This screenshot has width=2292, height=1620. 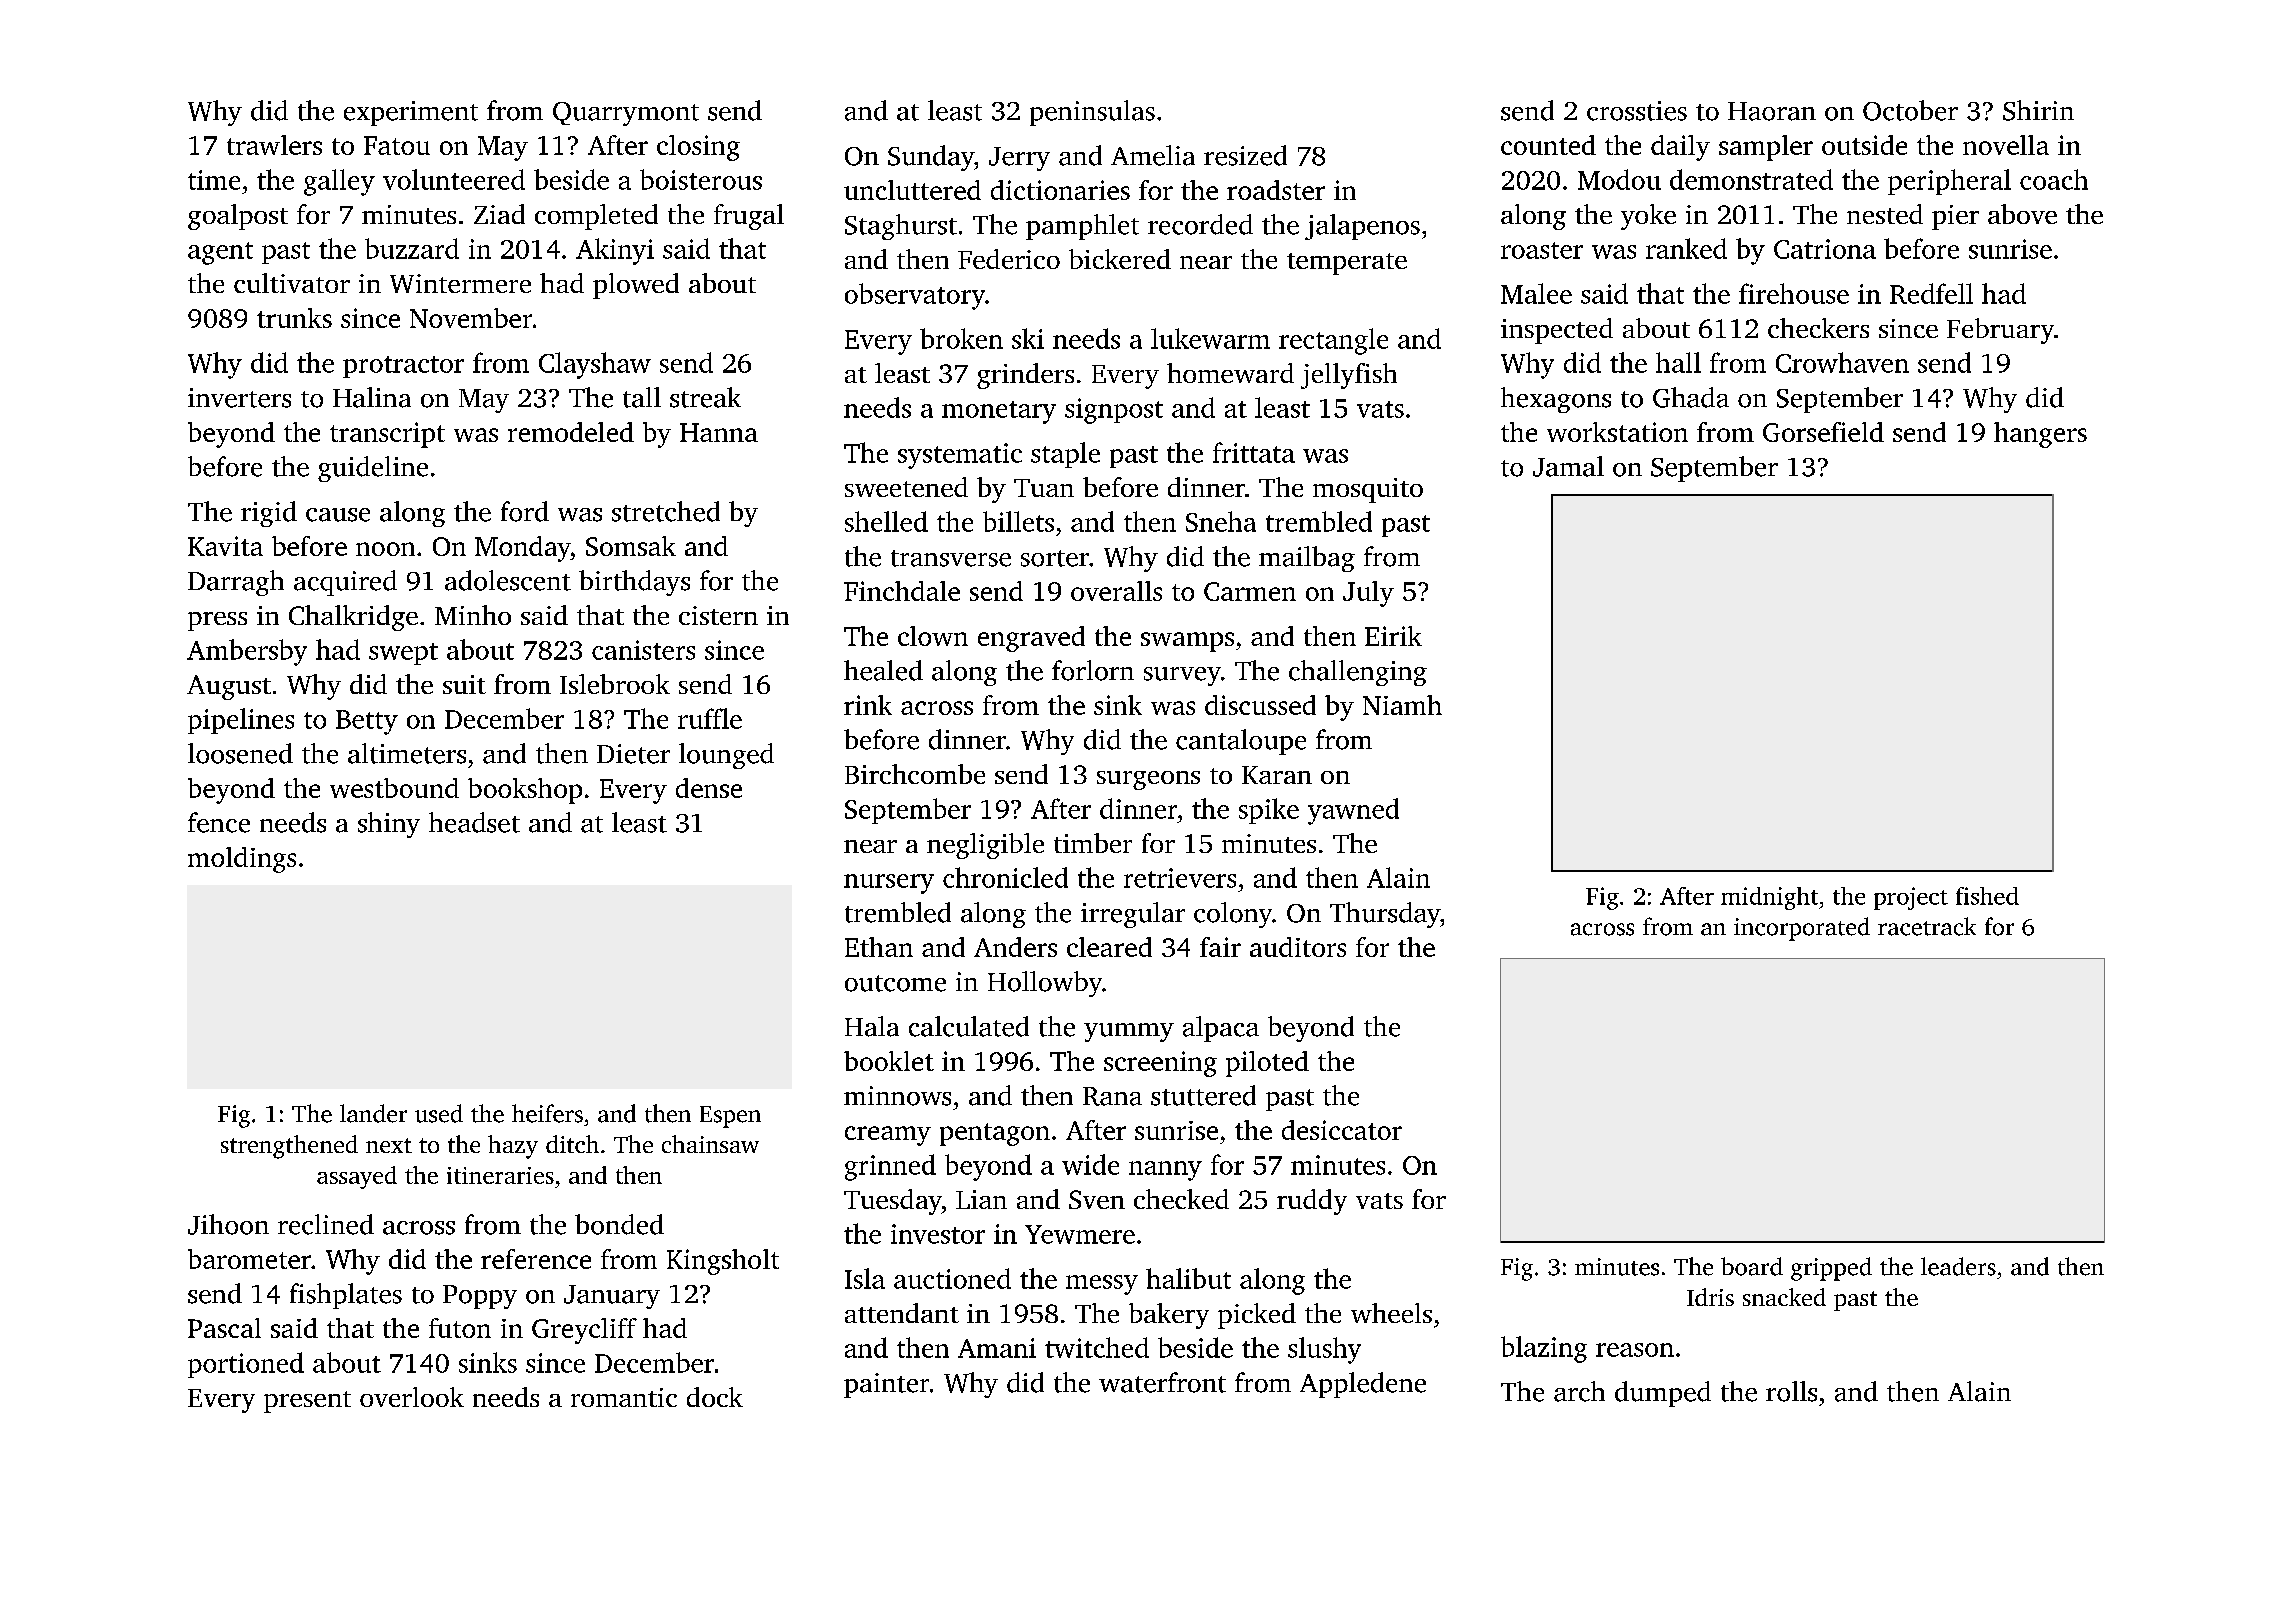 I want to click on Kavita, so click(x=225, y=546).
